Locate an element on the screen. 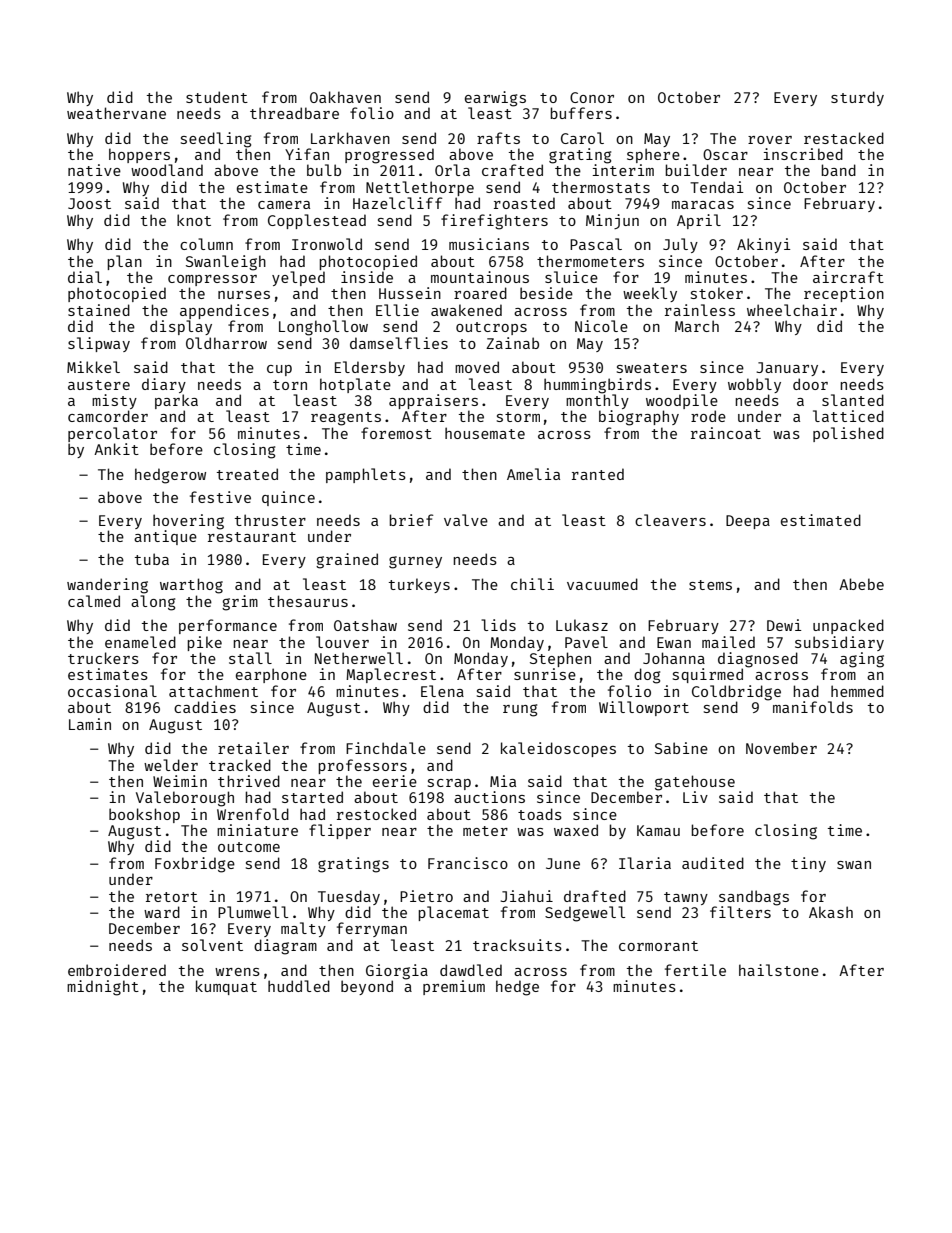 The width and height of the screenshot is (952, 1233). progressed is located at coordinates (389, 156).
